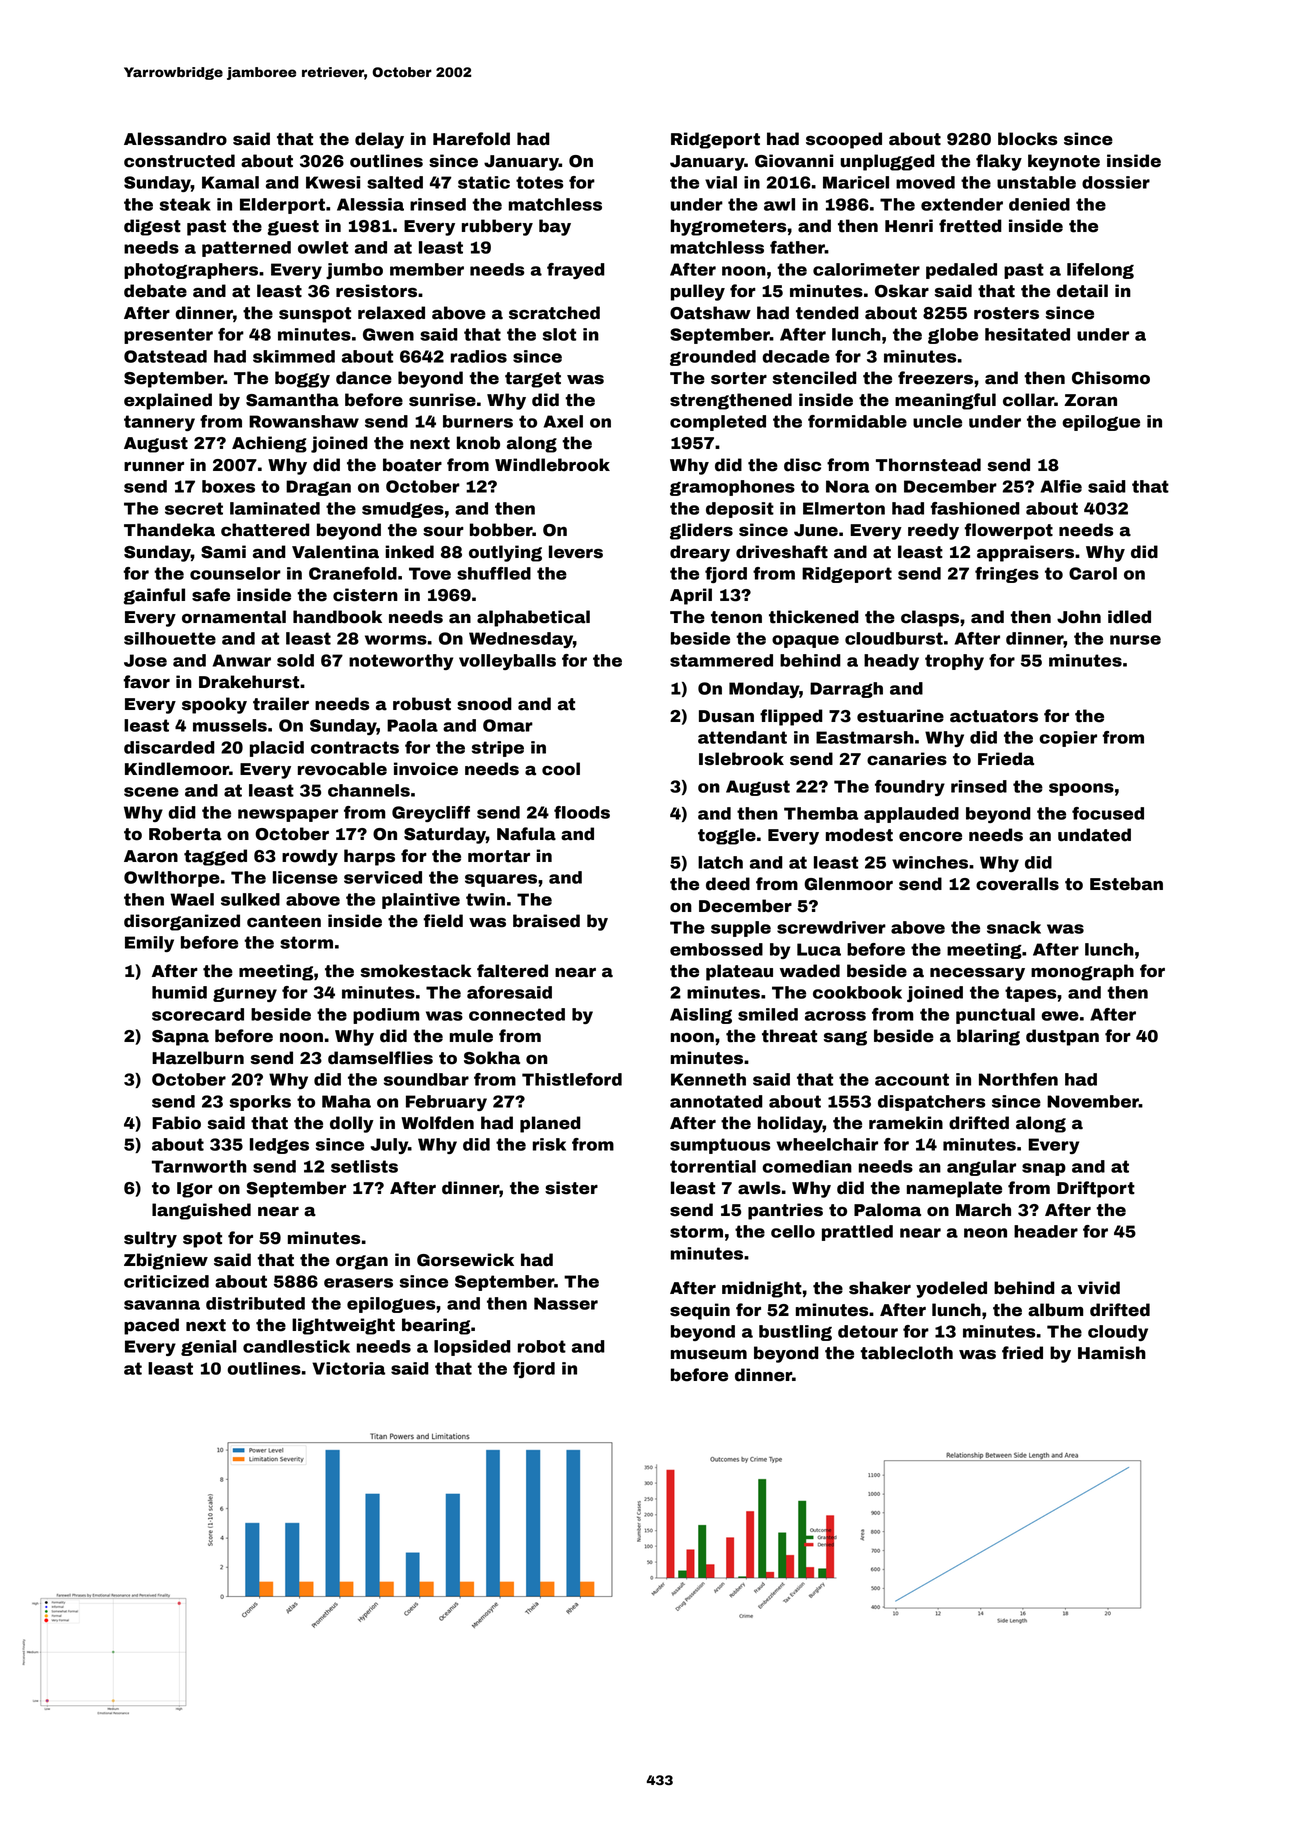 Image resolution: width=1293 pixels, height=1829 pixels. What do you see at coordinates (910, 788) in the screenshot?
I see `foundry` at bounding box center [910, 788].
